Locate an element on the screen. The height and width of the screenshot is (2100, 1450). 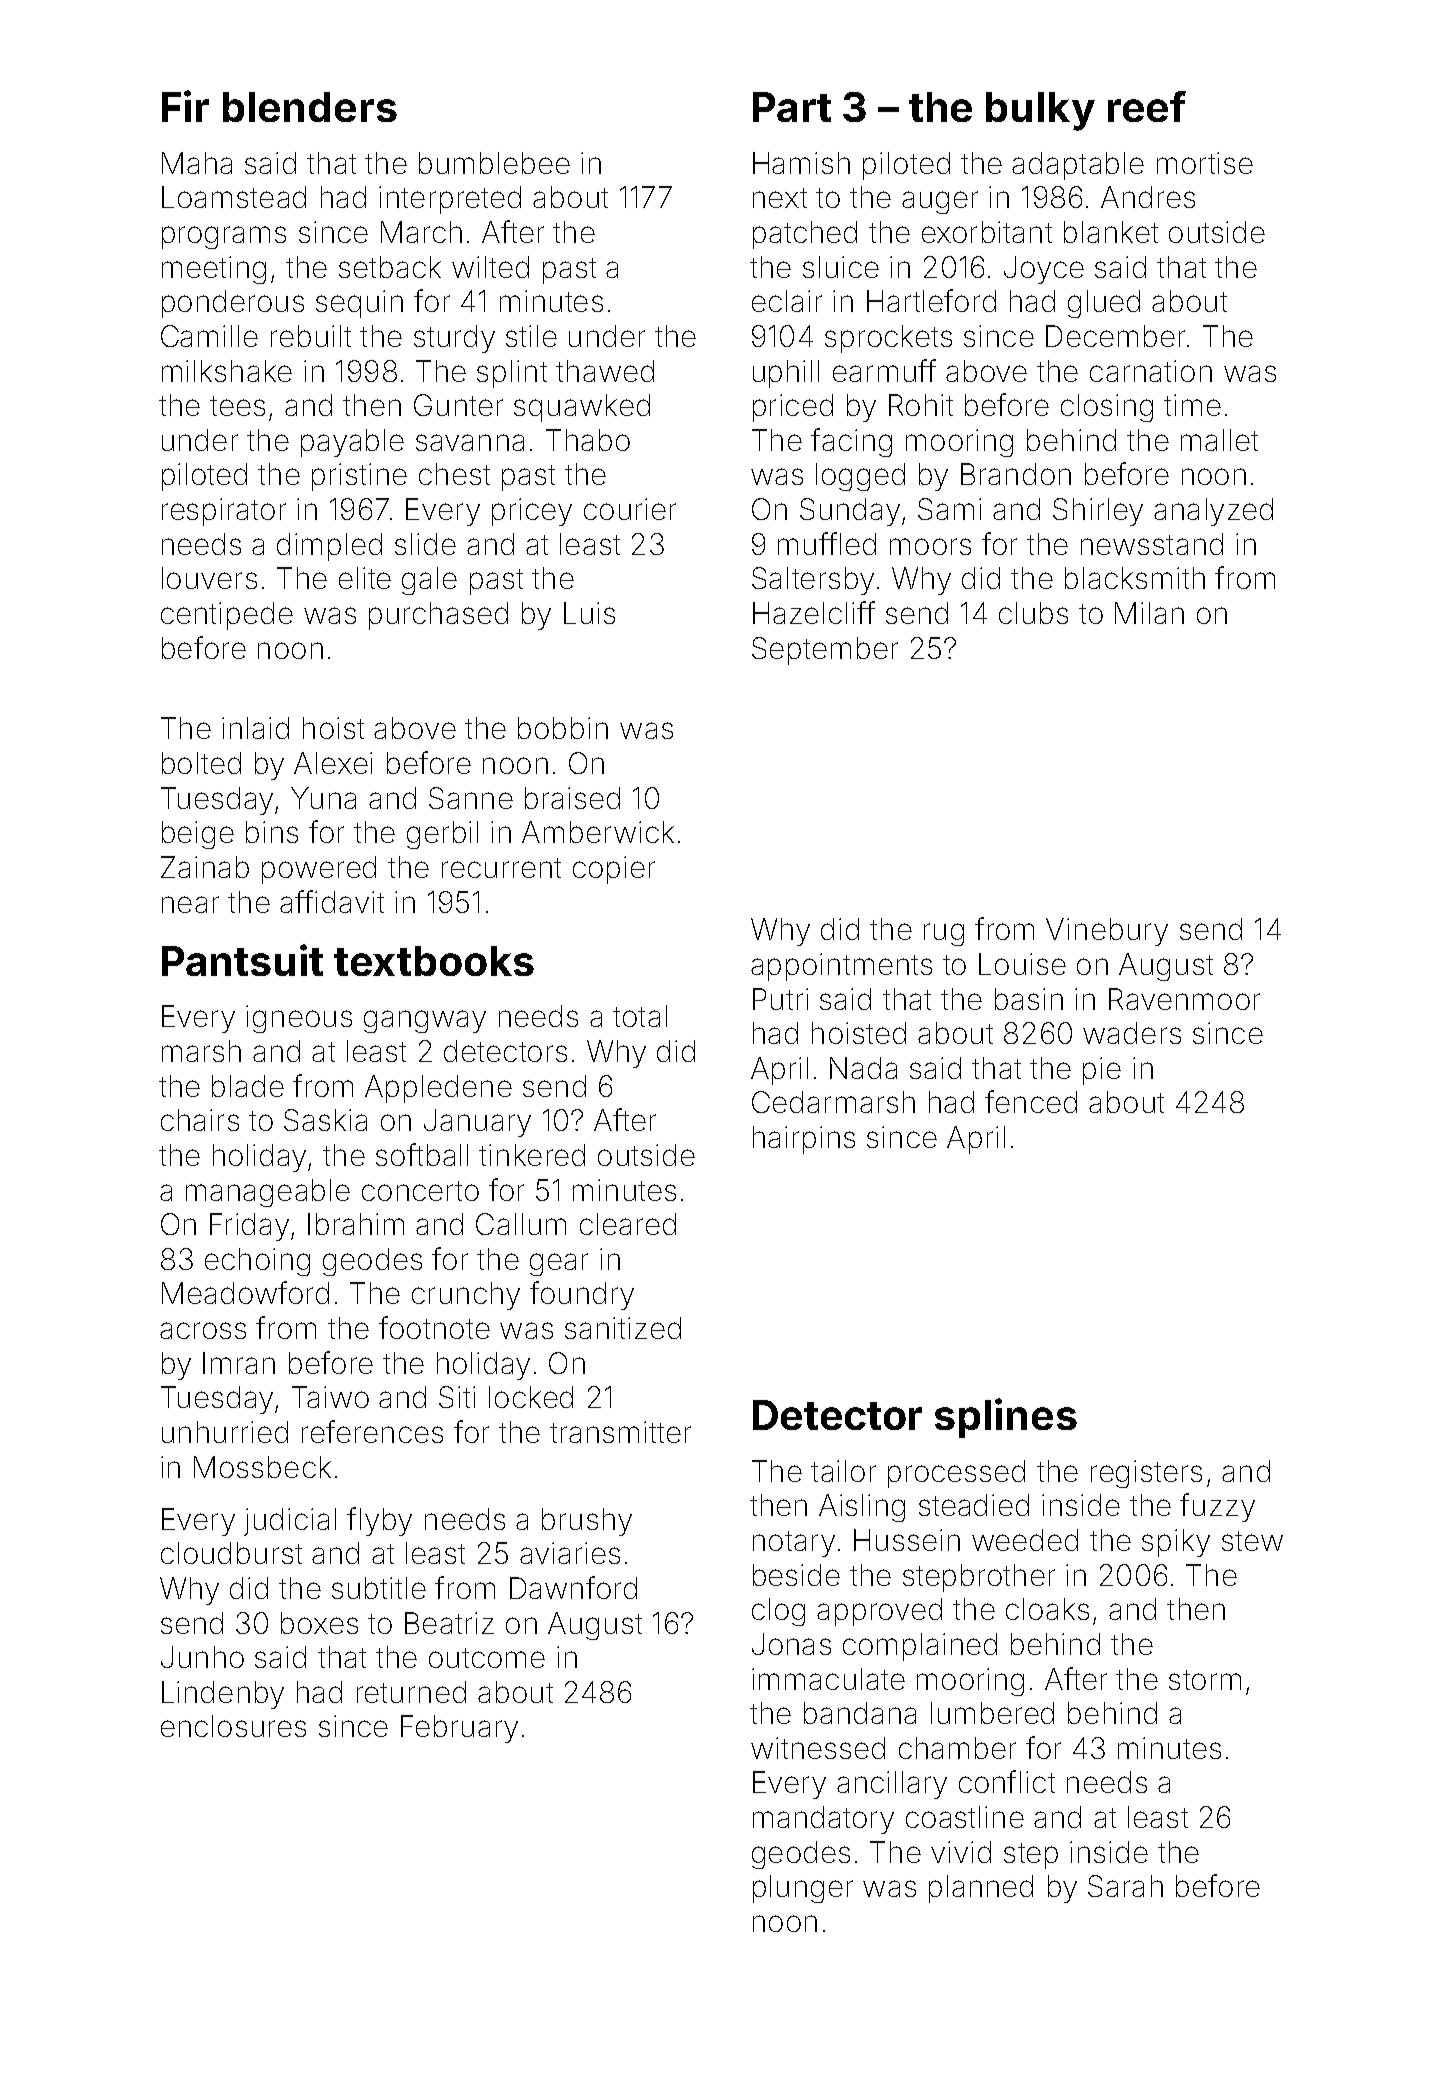
February is located at coordinates (459, 1729).
